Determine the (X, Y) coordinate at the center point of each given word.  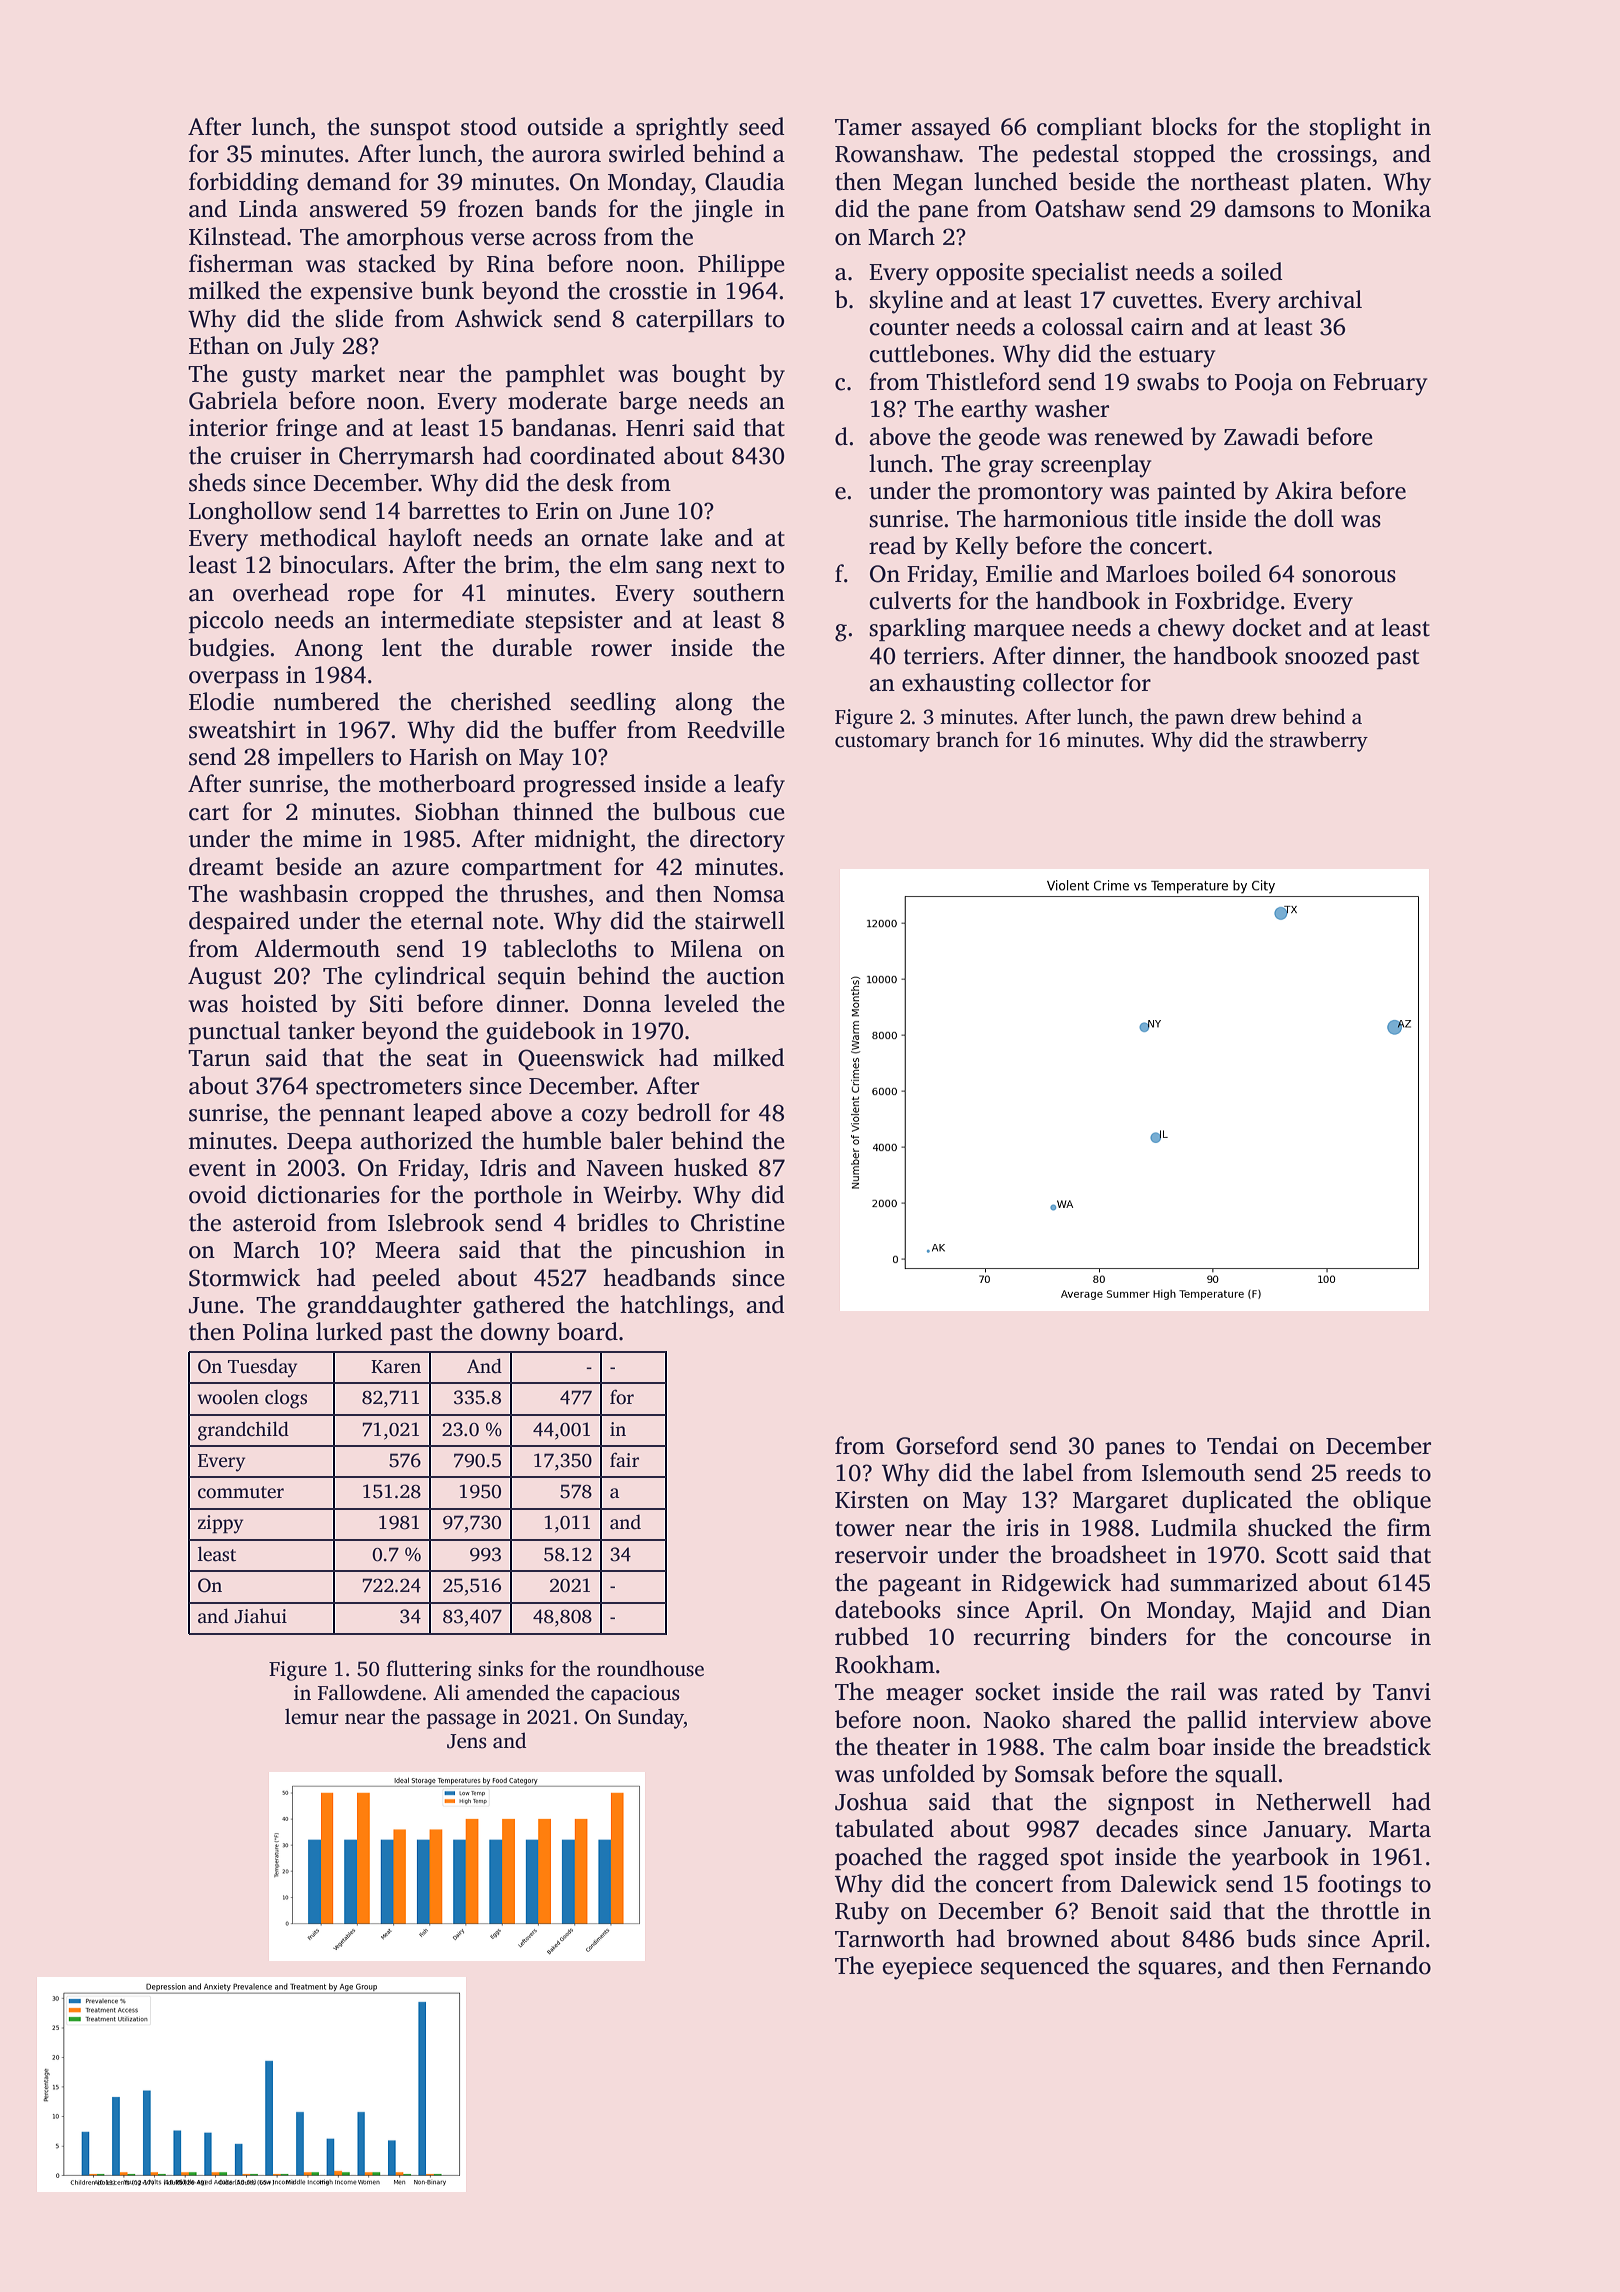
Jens (467, 1741)
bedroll (674, 1112)
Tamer (868, 127)
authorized (416, 1140)
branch (967, 739)
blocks (1184, 126)
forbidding (244, 184)
